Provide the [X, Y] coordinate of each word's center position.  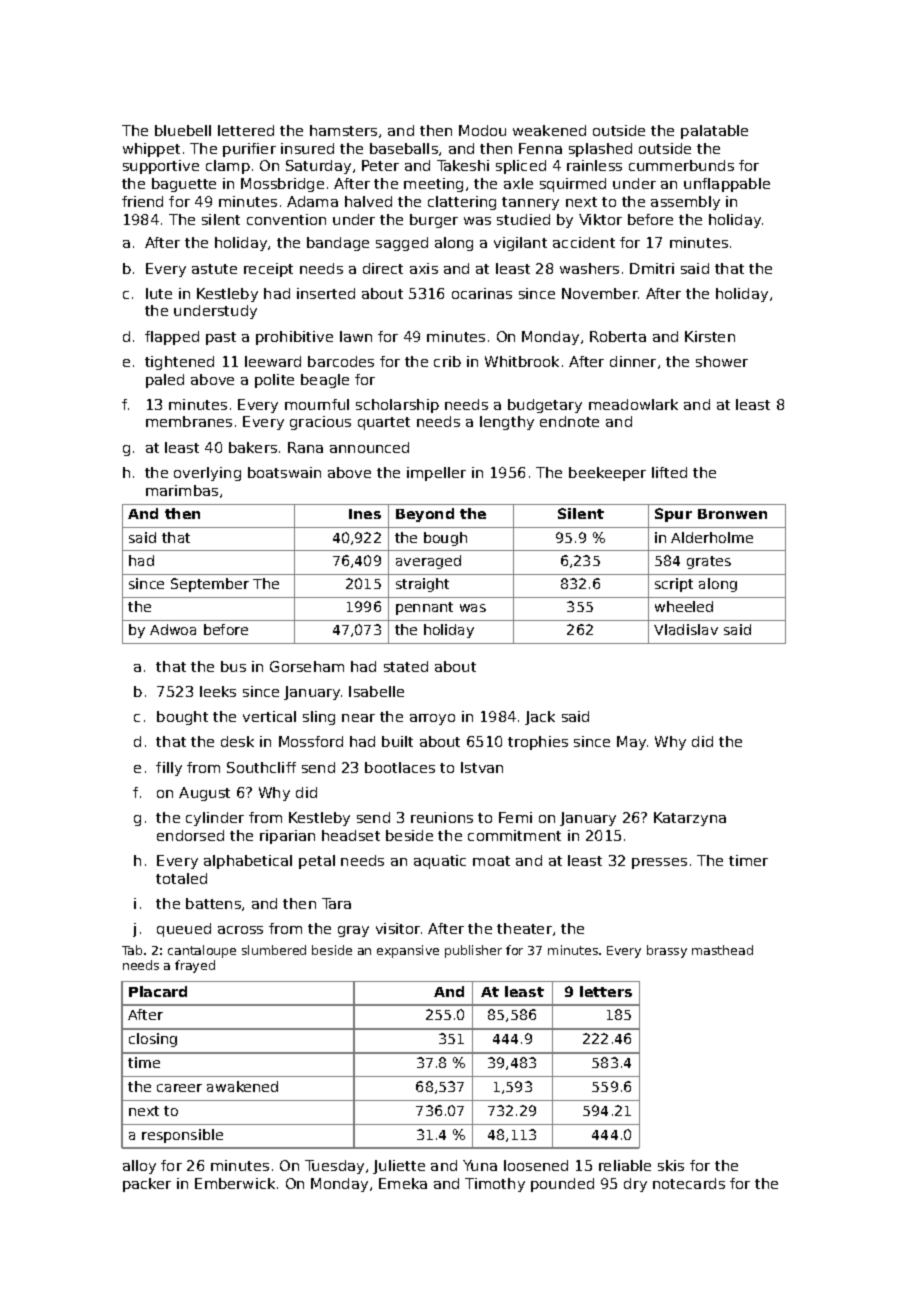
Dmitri [652, 268]
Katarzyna [690, 819]
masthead [722, 950]
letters [606, 991]
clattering [462, 203]
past [221, 338]
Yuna [480, 1165]
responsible [182, 1136]
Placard [158, 991]
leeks [218, 691]
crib [447, 361]
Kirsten [710, 336]
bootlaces [400, 767]
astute [214, 269]
